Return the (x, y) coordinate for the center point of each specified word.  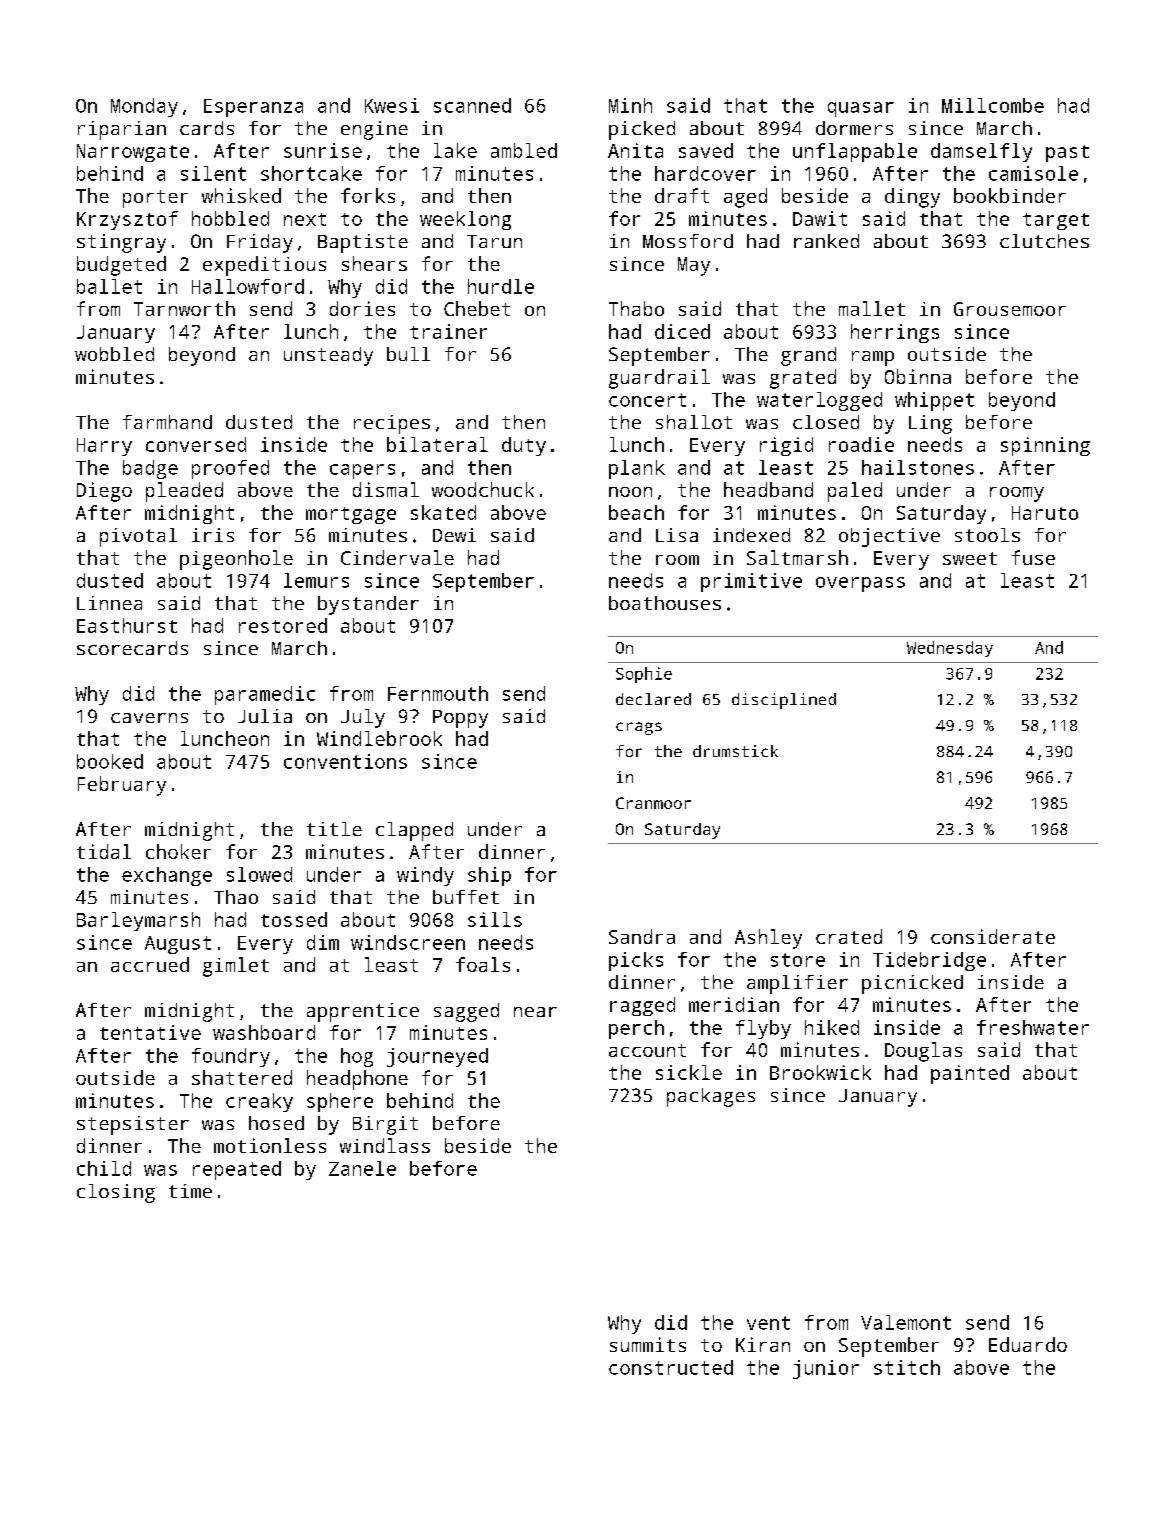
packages (711, 1097)
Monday (144, 107)
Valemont (906, 1322)
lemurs (316, 580)
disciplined (784, 701)
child (104, 1168)
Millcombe (993, 105)
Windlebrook (379, 738)
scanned (472, 105)
